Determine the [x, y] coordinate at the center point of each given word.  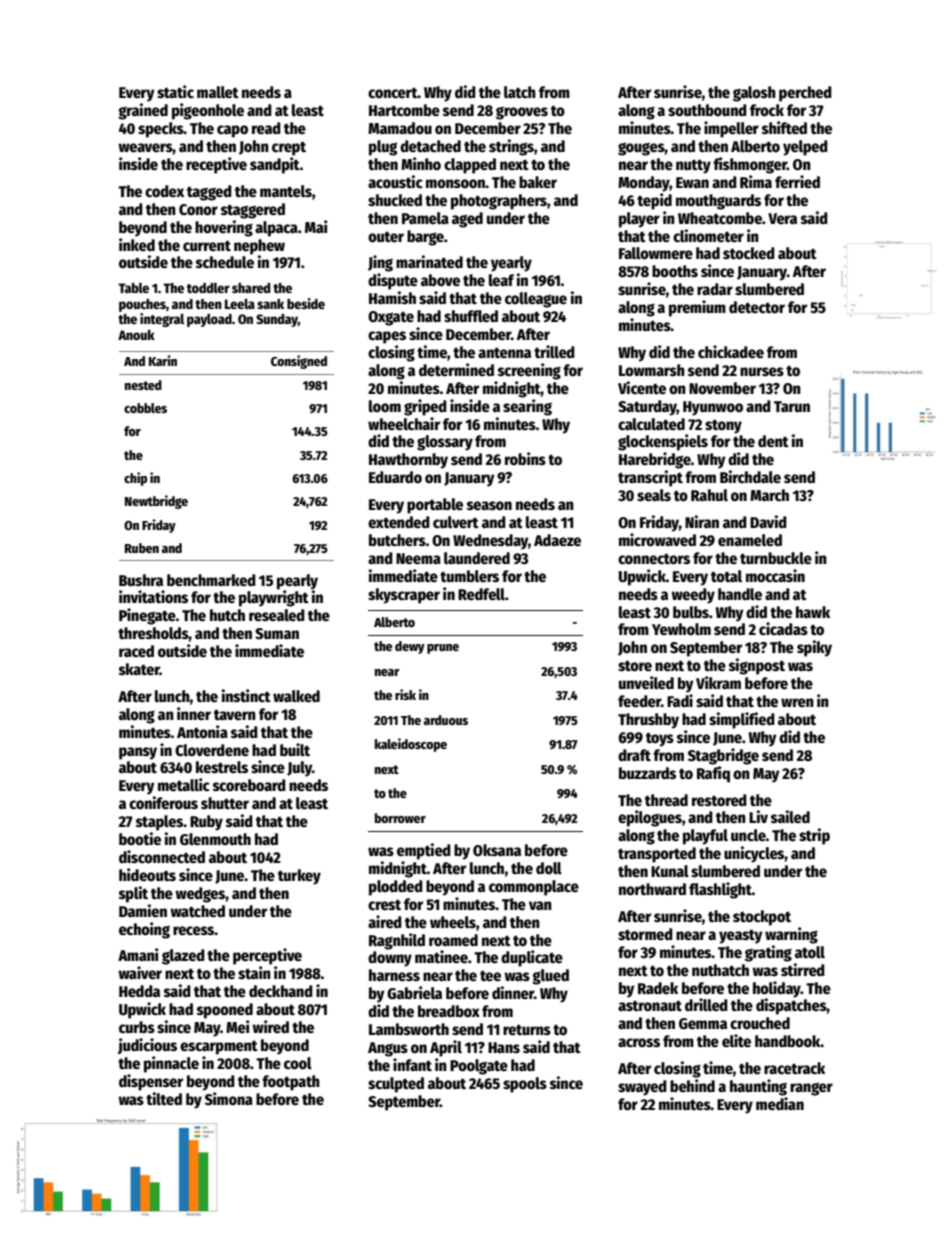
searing [527, 407]
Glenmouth [215, 839]
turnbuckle [776, 558]
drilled [706, 1004]
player [639, 220]
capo [232, 131]
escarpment [219, 1047]
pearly [297, 582]
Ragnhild [397, 941]
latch [520, 92]
